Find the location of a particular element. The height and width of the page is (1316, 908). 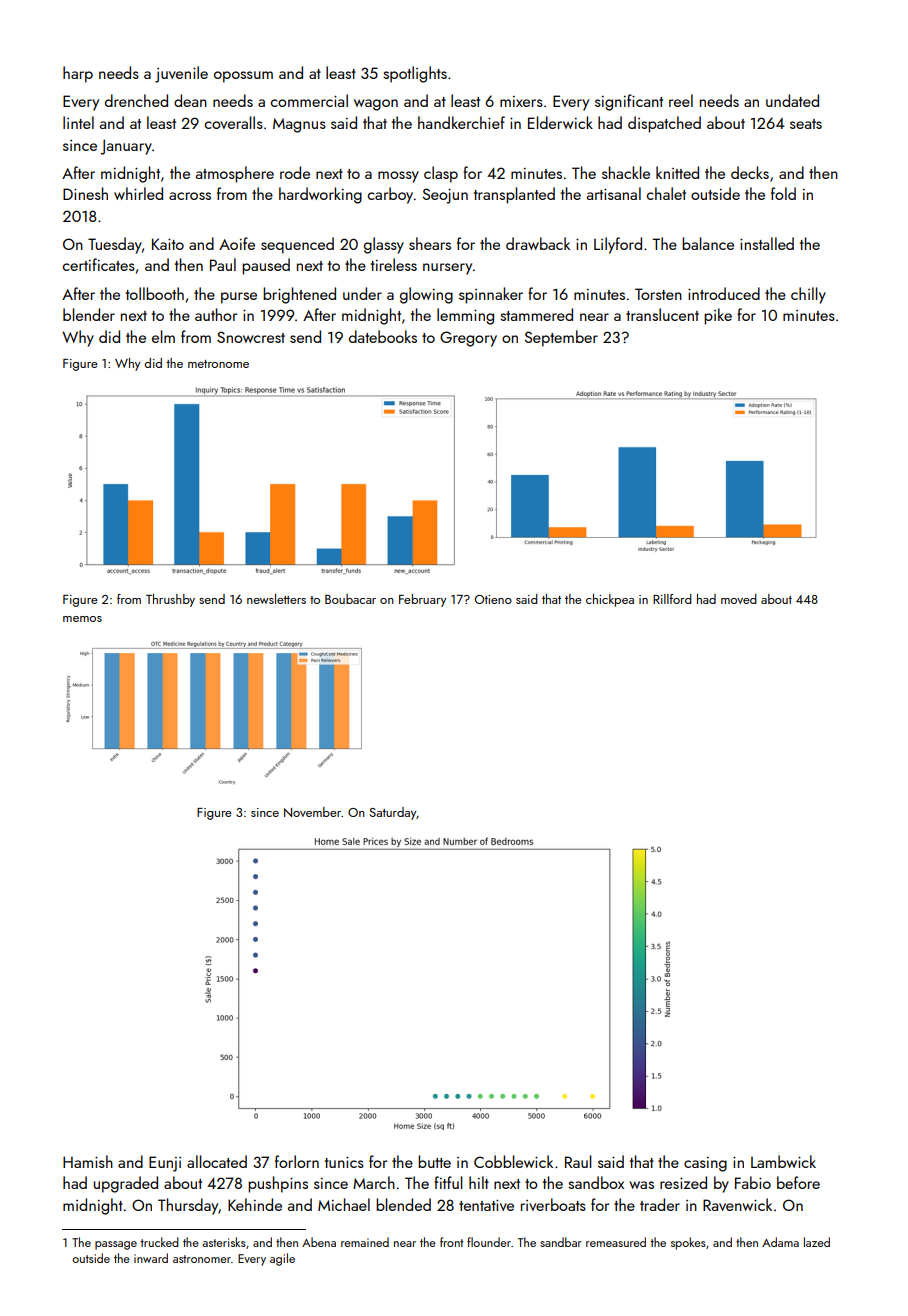

opossum is located at coordinates (243, 77).
